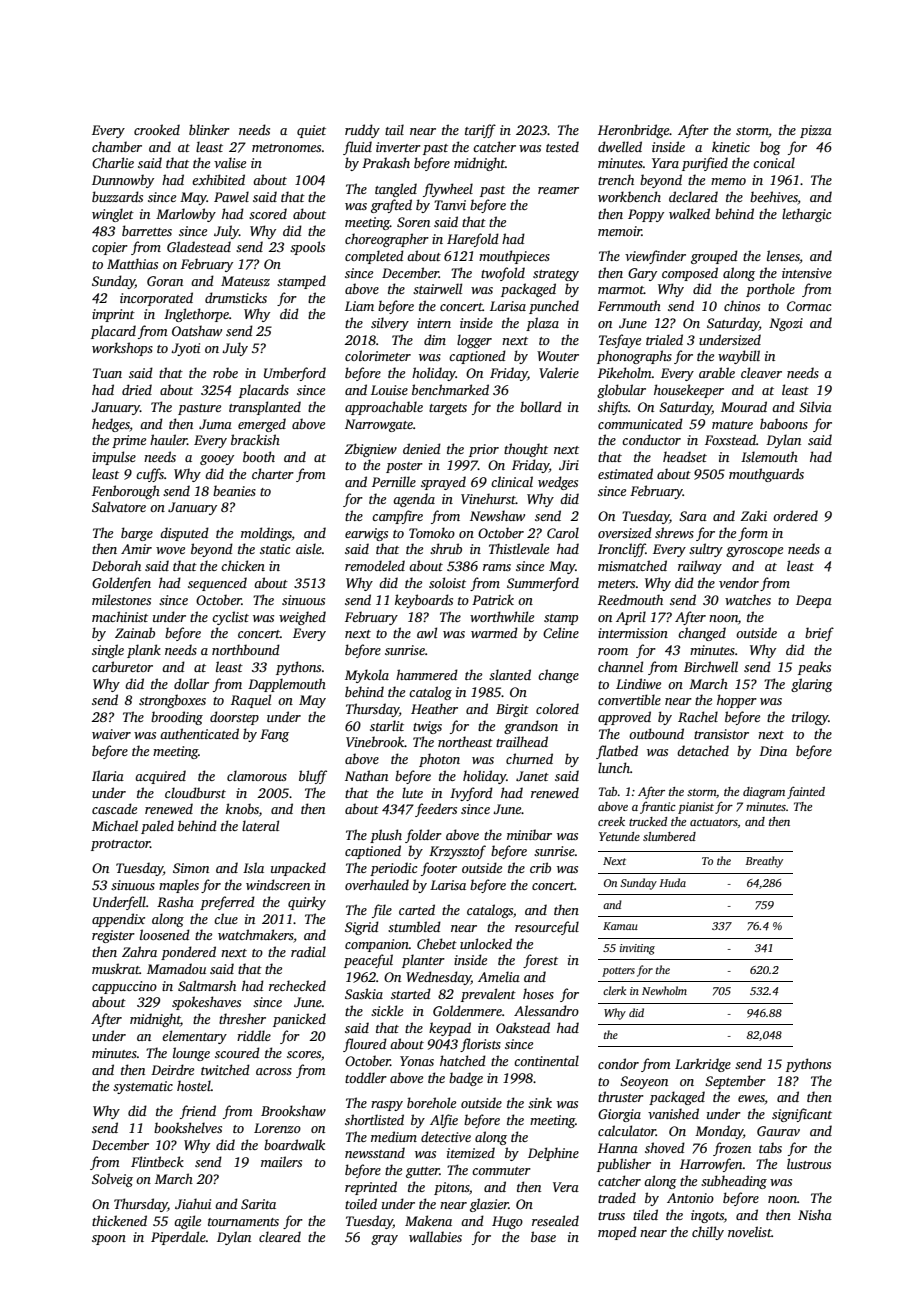 Image resolution: width=924 pixels, height=1308 pixels. What do you see at coordinates (237, 1052) in the image?
I see `scoured` at bounding box center [237, 1052].
